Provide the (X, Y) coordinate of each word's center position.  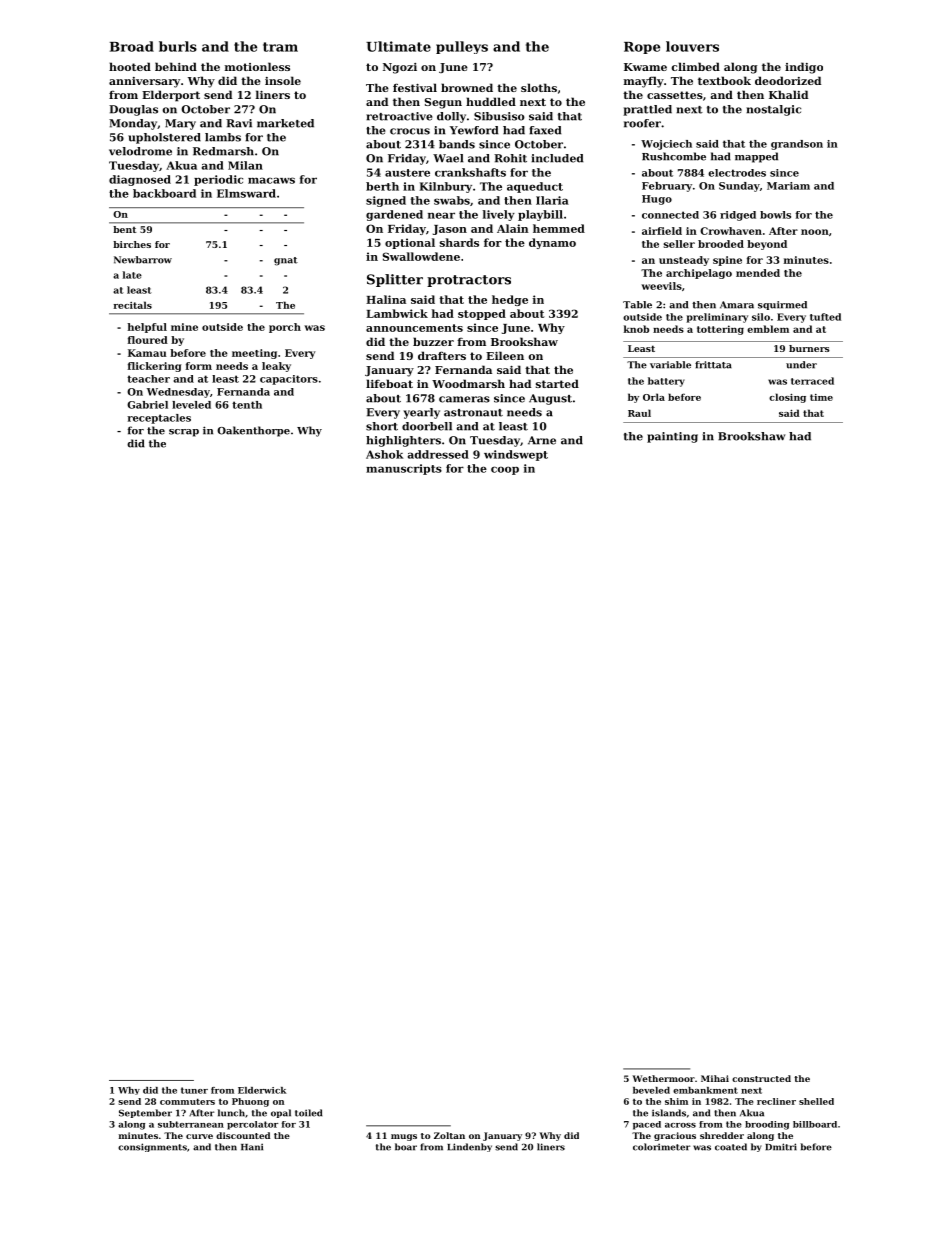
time (821, 397)
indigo (804, 68)
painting (672, 437)
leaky (276, 367)
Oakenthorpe (253, 431)
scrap (184, 433)
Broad (132, 46)
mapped (756, 157)
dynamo (552, 243)
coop (505, 470)
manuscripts (404, 469)
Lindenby (469, 1147)
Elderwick (262, 1090)
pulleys (462, 47)
